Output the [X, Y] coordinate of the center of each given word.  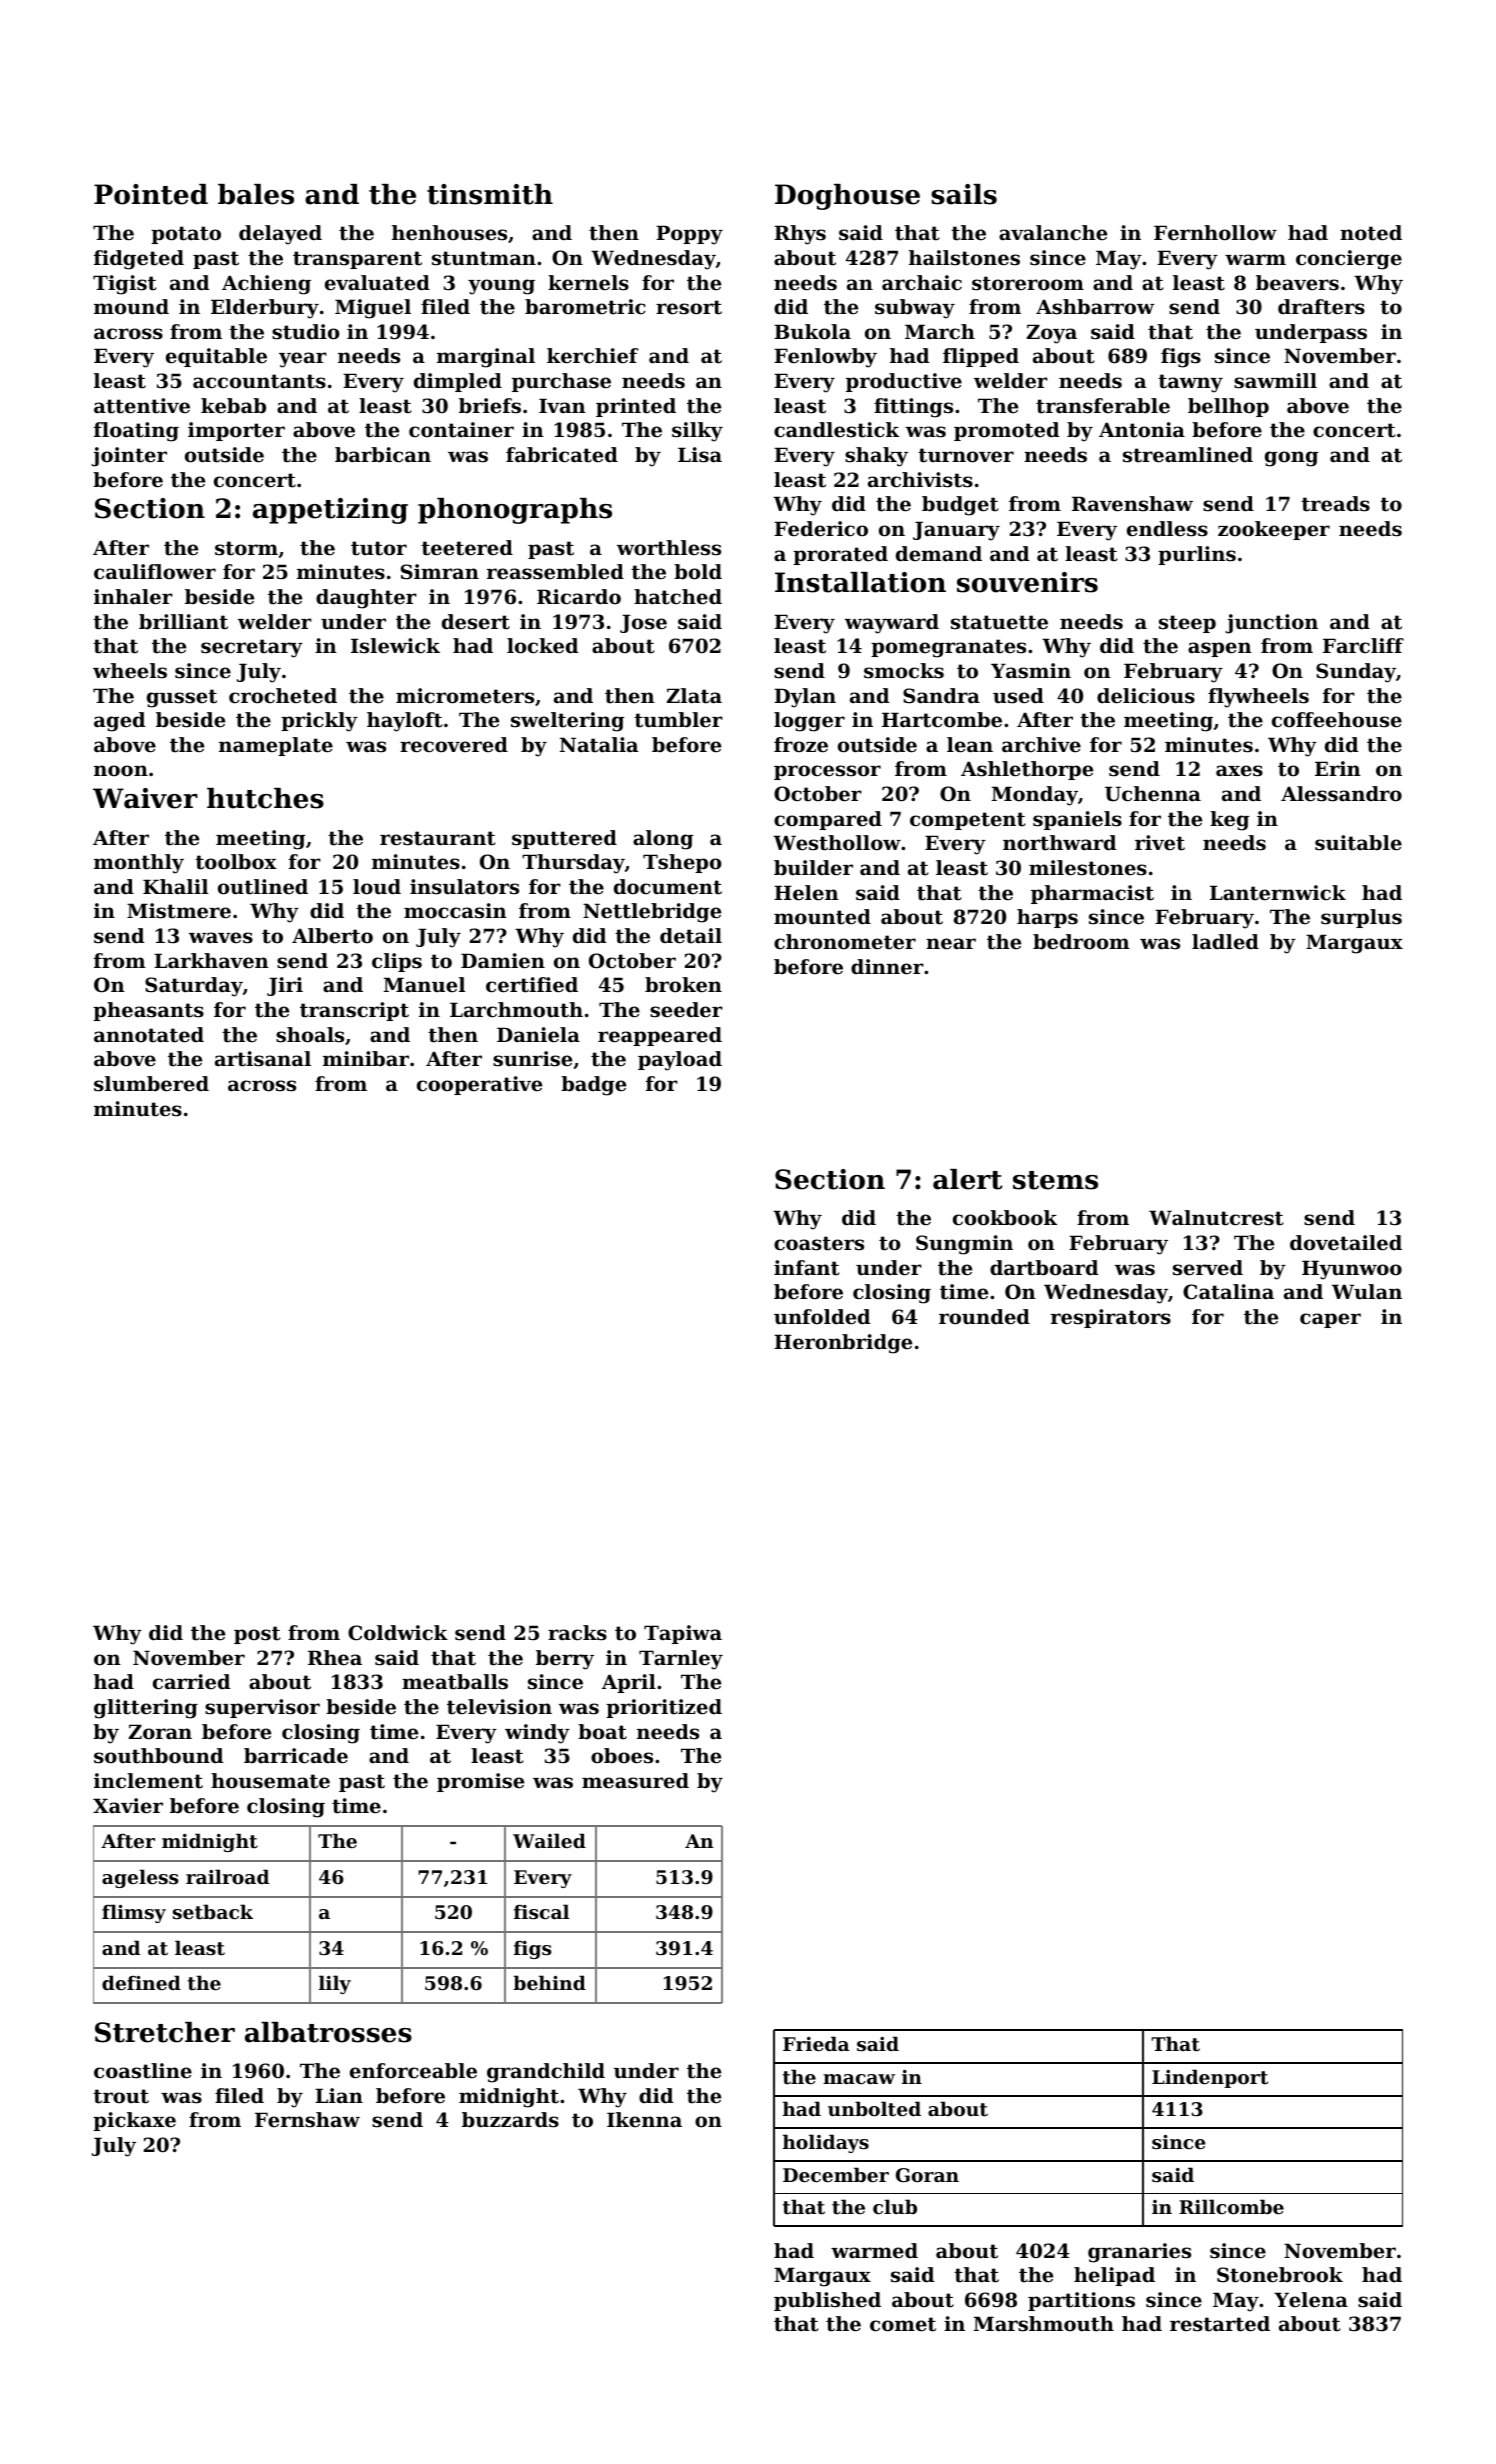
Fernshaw [307, 2120]
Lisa [700, 455]
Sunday [1356, 673]
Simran [440, 572]
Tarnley [681, 1660]
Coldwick [398, 1633]
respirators [1111, 1318]
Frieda [816, 2043]
